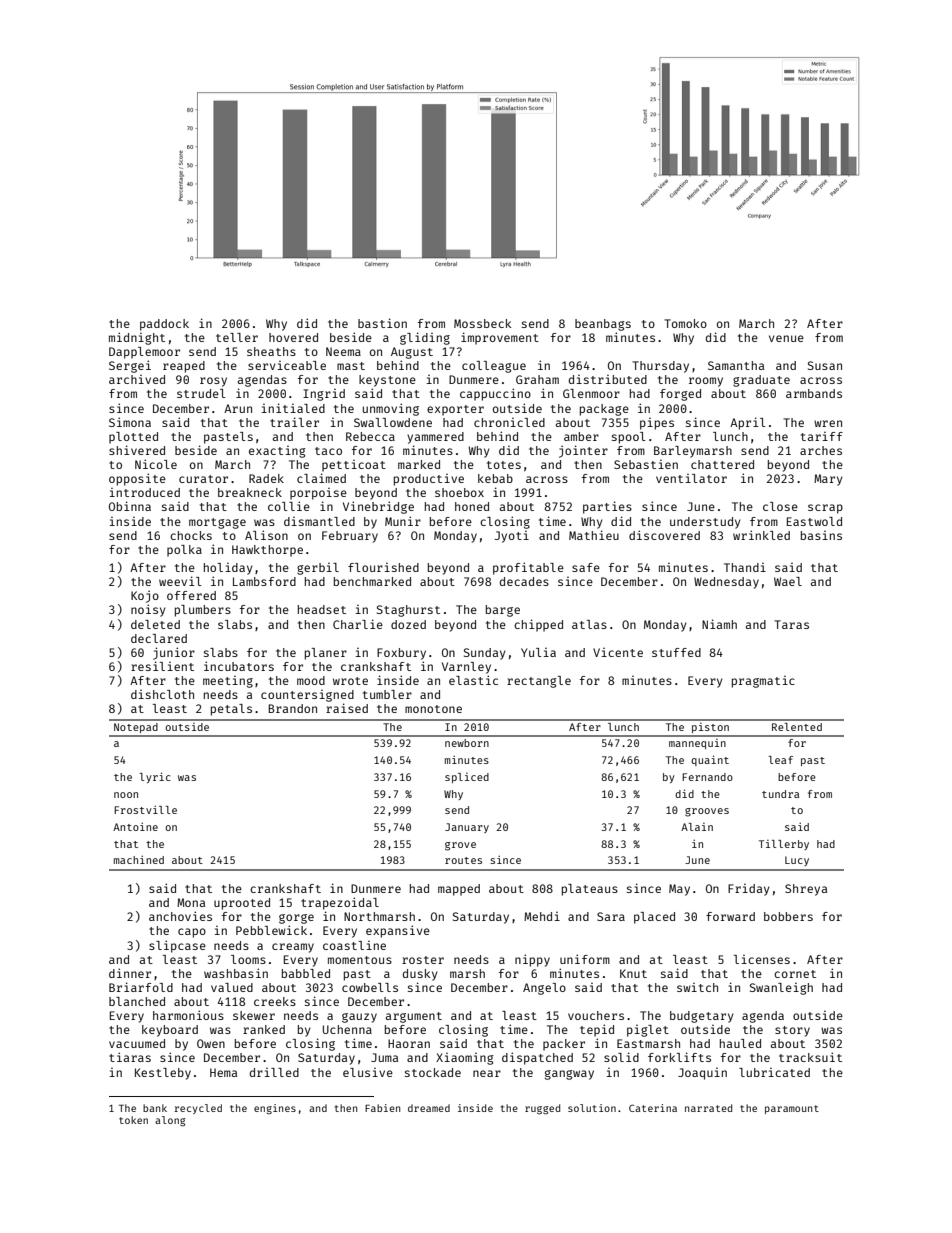 This image has width=952, height=1233. I want to click on Charlie, so click(358, 624).
